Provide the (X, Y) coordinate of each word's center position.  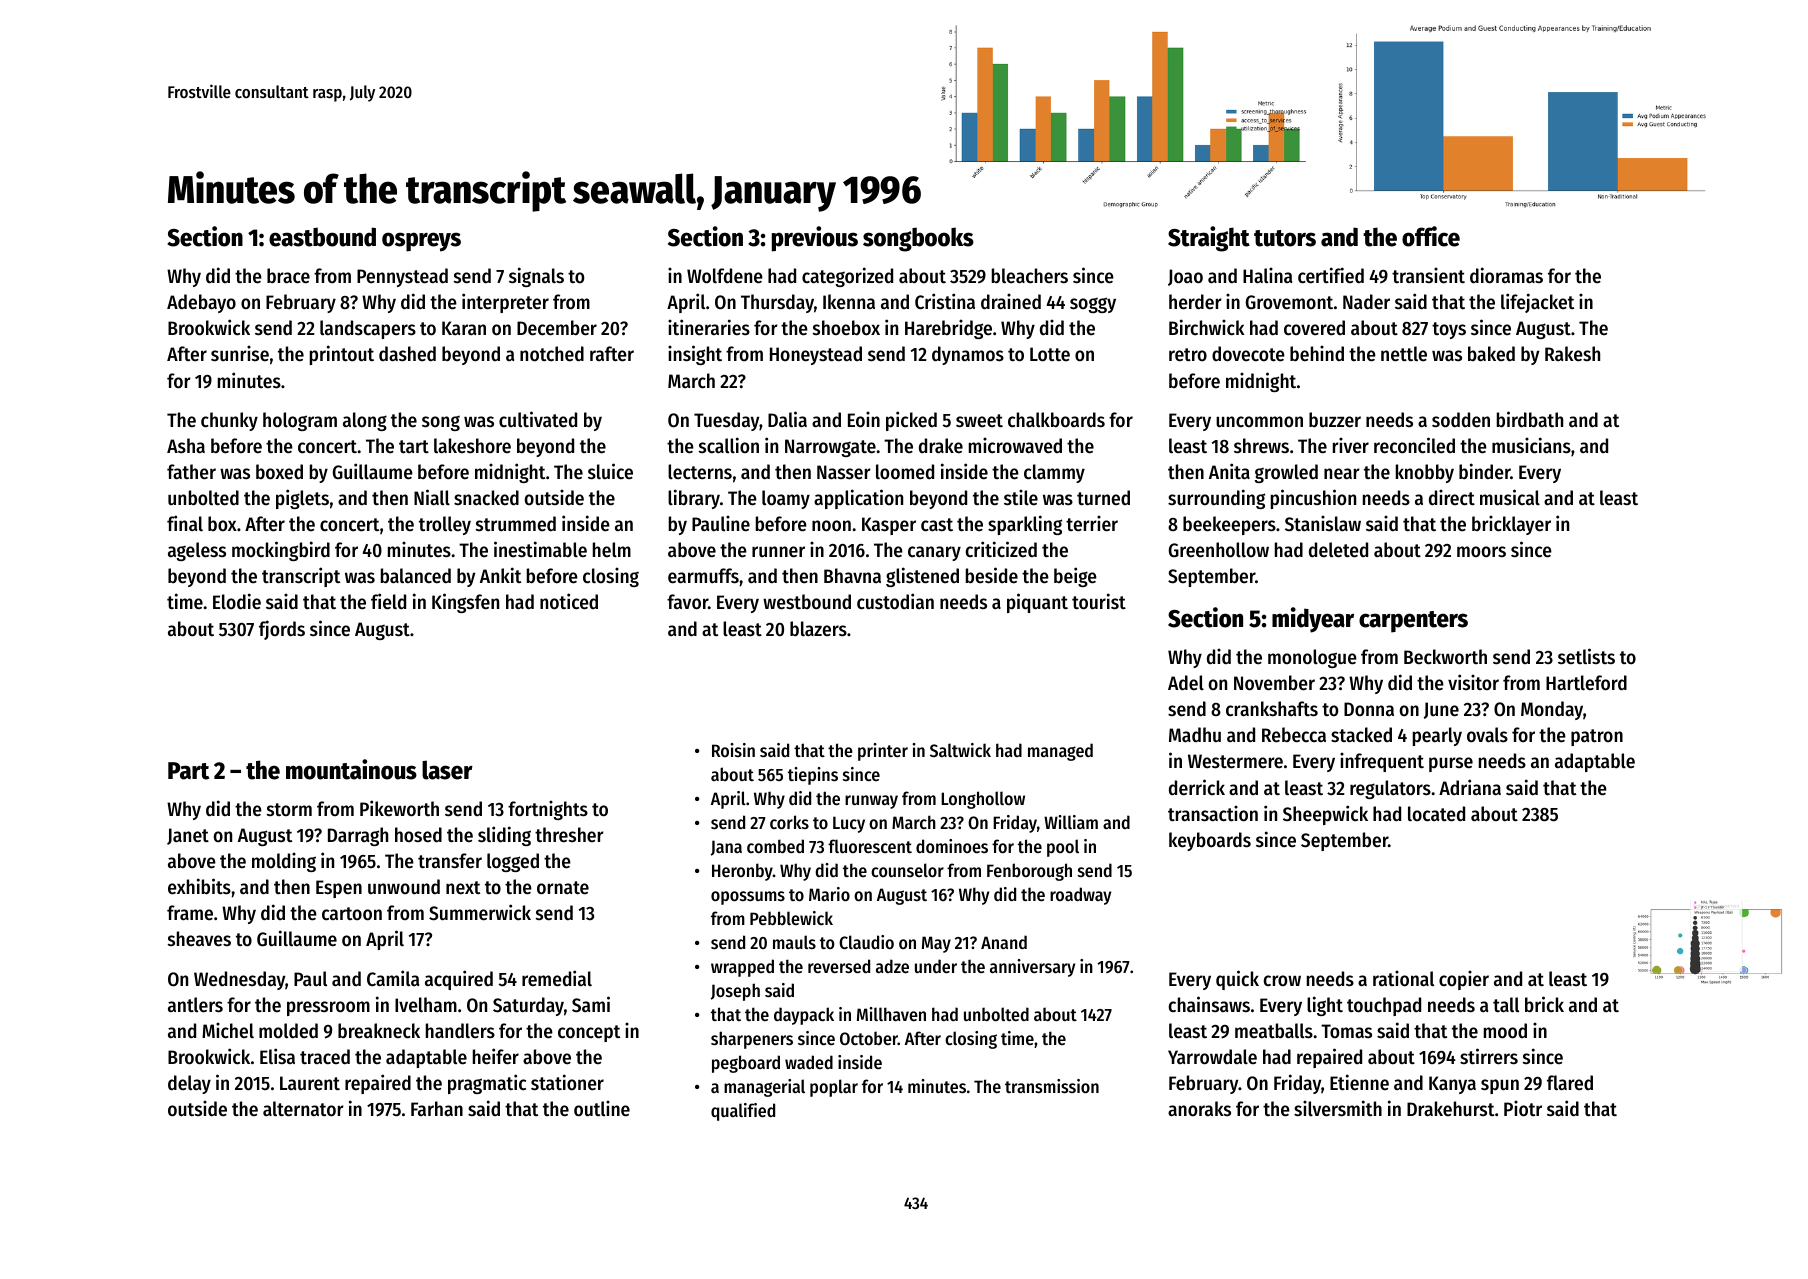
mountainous (351, 769)
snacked (486, 498)
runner (778, 552)
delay (189, 1084)
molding (284, 862)
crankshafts (1272, 709)
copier (1464, 980)
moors (1481, 551)
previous (815, 239)
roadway (1080, 896)
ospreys (421, 242)
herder (1195, 302)
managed (1060, 752)
